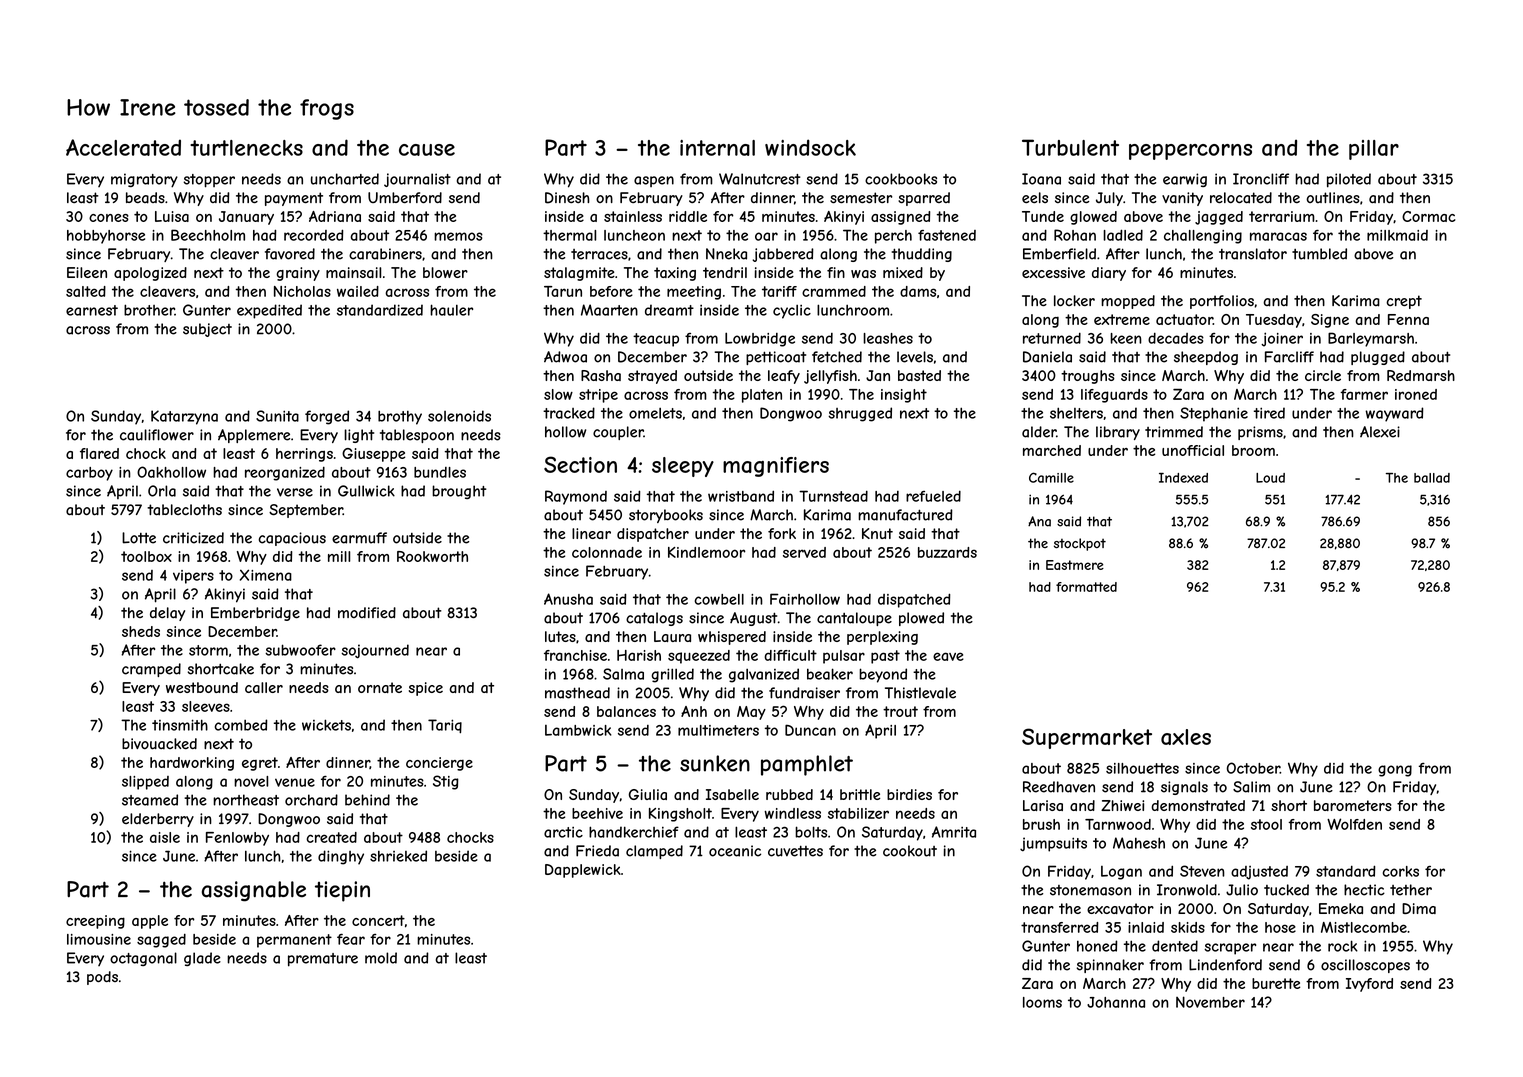 The height and width of the screenshot is (1077, 1523). Describe the element at coordinates (675, 274) in the screenshot. I see `taxing` at that location.
